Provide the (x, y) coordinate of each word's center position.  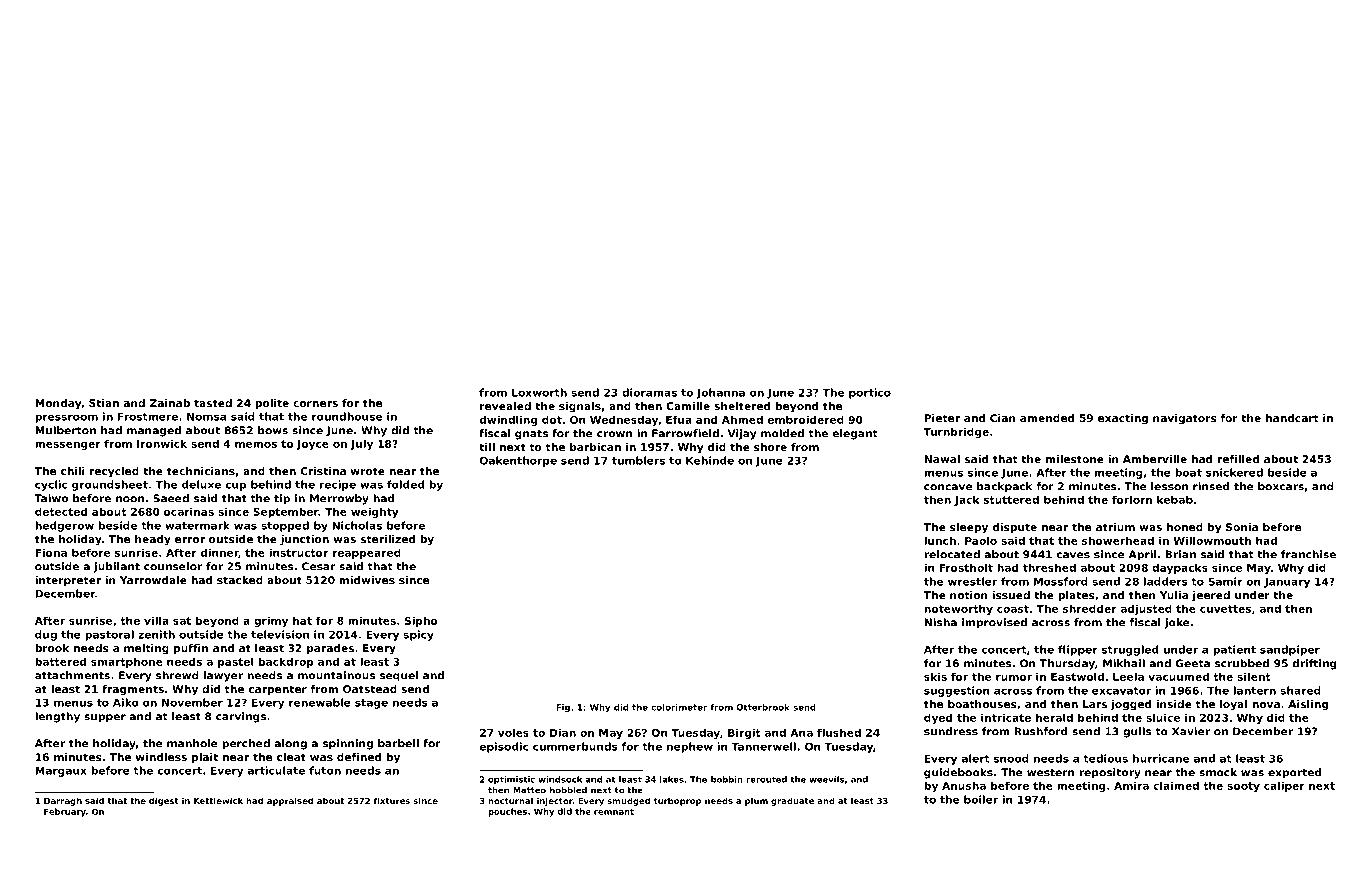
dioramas (649, 392)
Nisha (940, 622)
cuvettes (1225, 609)
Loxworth (539, 392)
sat (182, 621)
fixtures (392, 800)
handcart (1292, 418)
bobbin (727, 779)
